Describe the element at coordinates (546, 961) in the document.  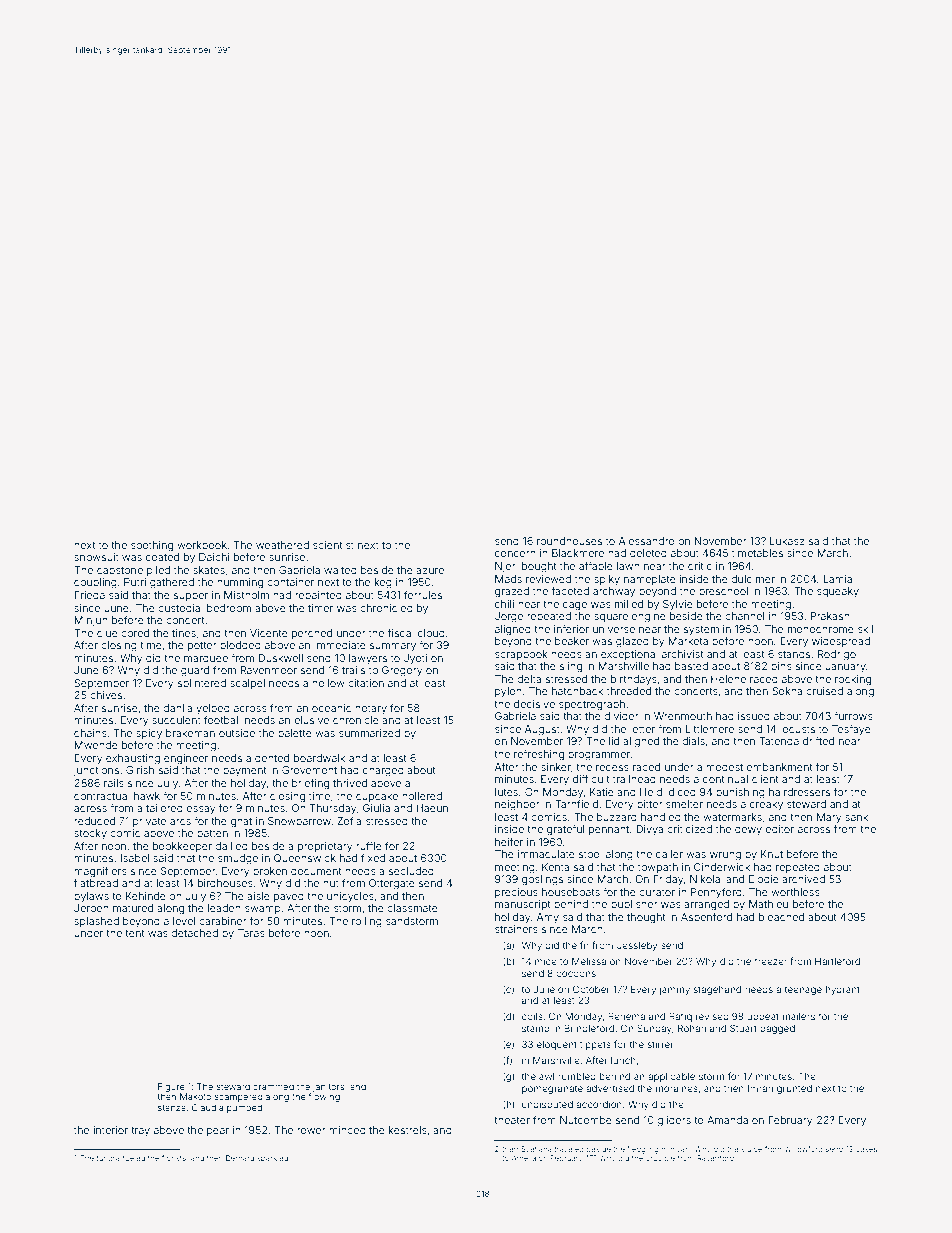
I see `mice` at that location.
